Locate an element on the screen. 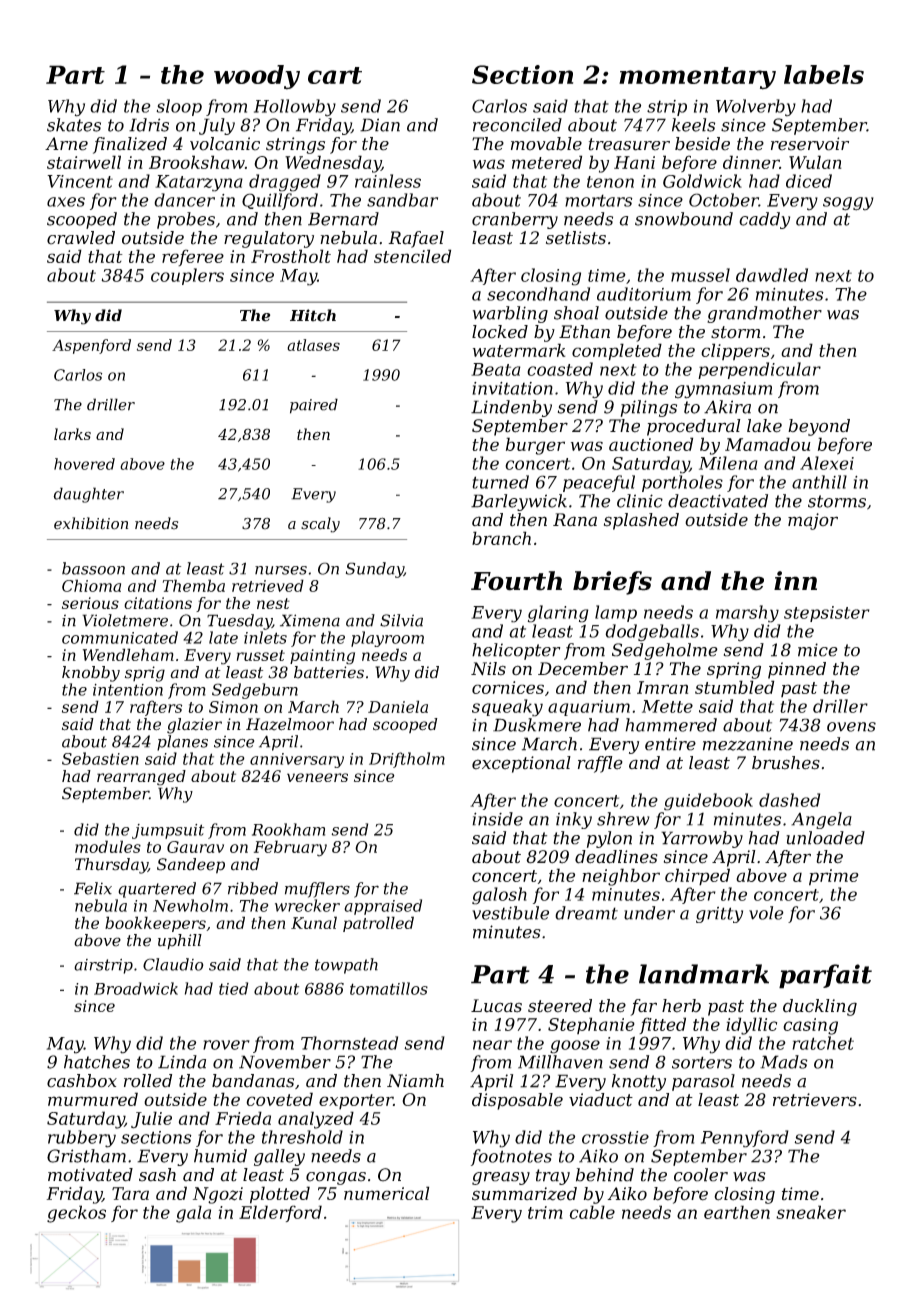 This screenshot has height=1308, width=924. rainless is located at coordinates (388, 181).
